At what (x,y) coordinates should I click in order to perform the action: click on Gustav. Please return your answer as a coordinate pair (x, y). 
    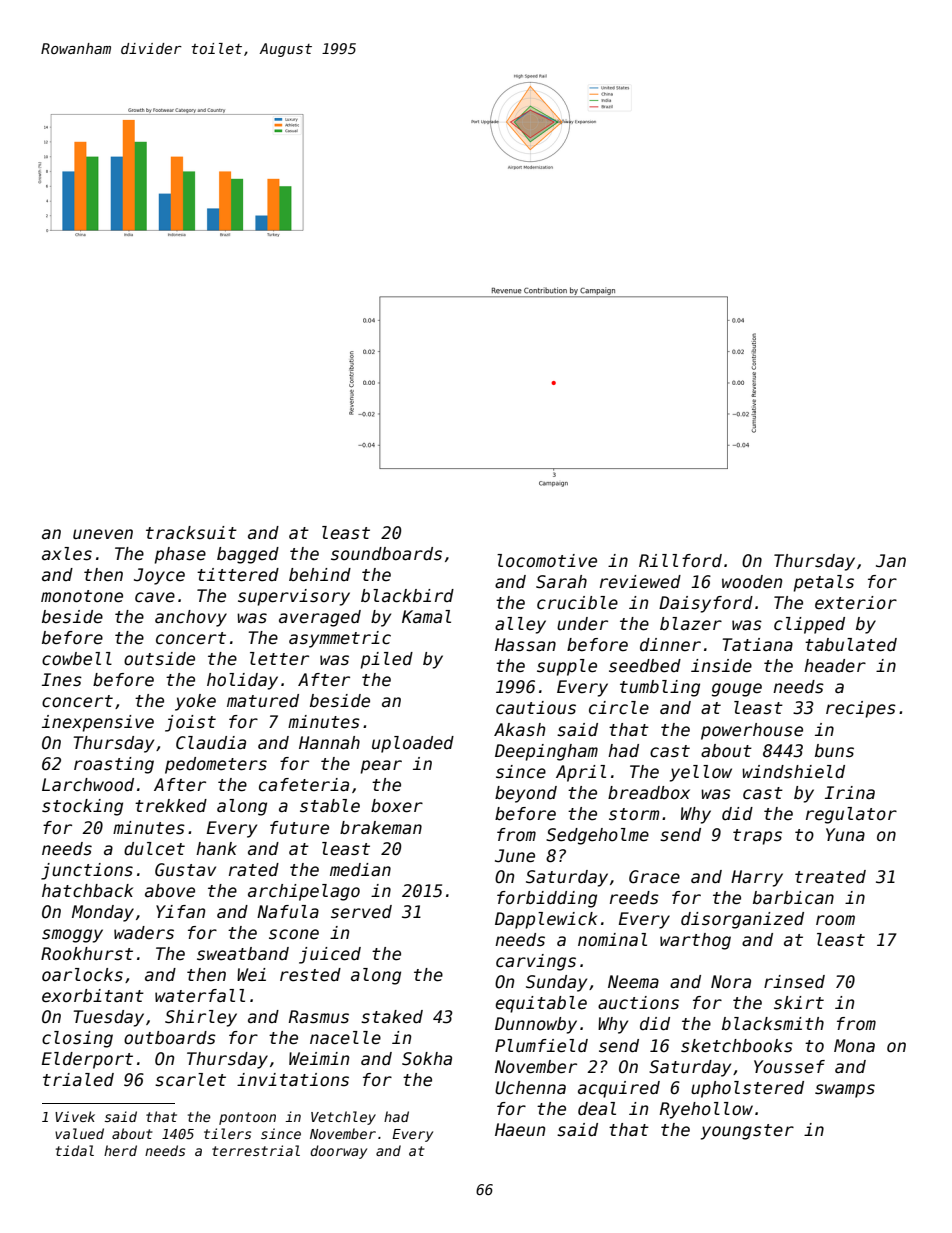
    Looking at the image, I should click on (185, 870).
